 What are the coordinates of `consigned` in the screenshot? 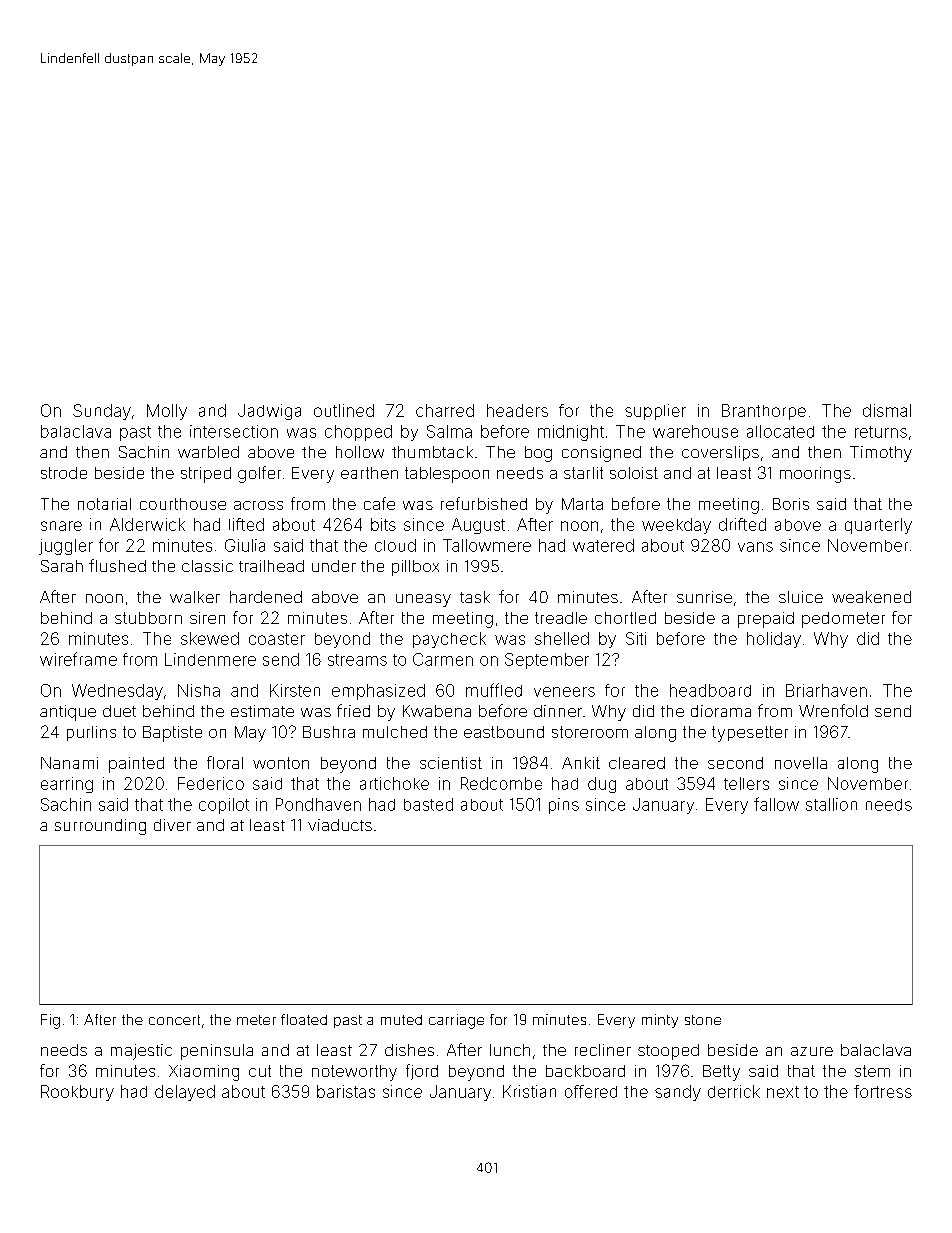 It's located at (601, 454).
